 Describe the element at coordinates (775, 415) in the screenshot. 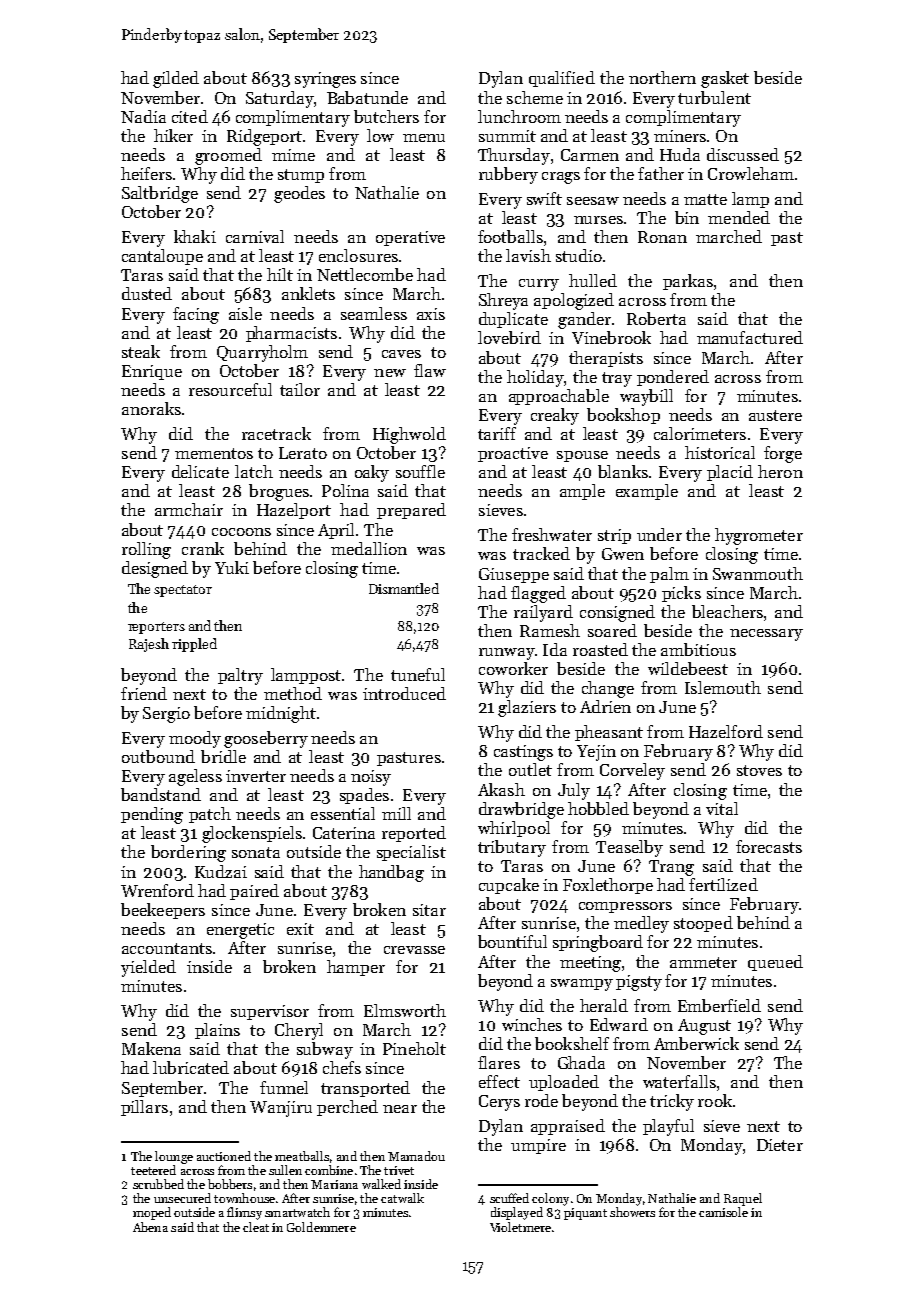

I see `austere` at that location.
